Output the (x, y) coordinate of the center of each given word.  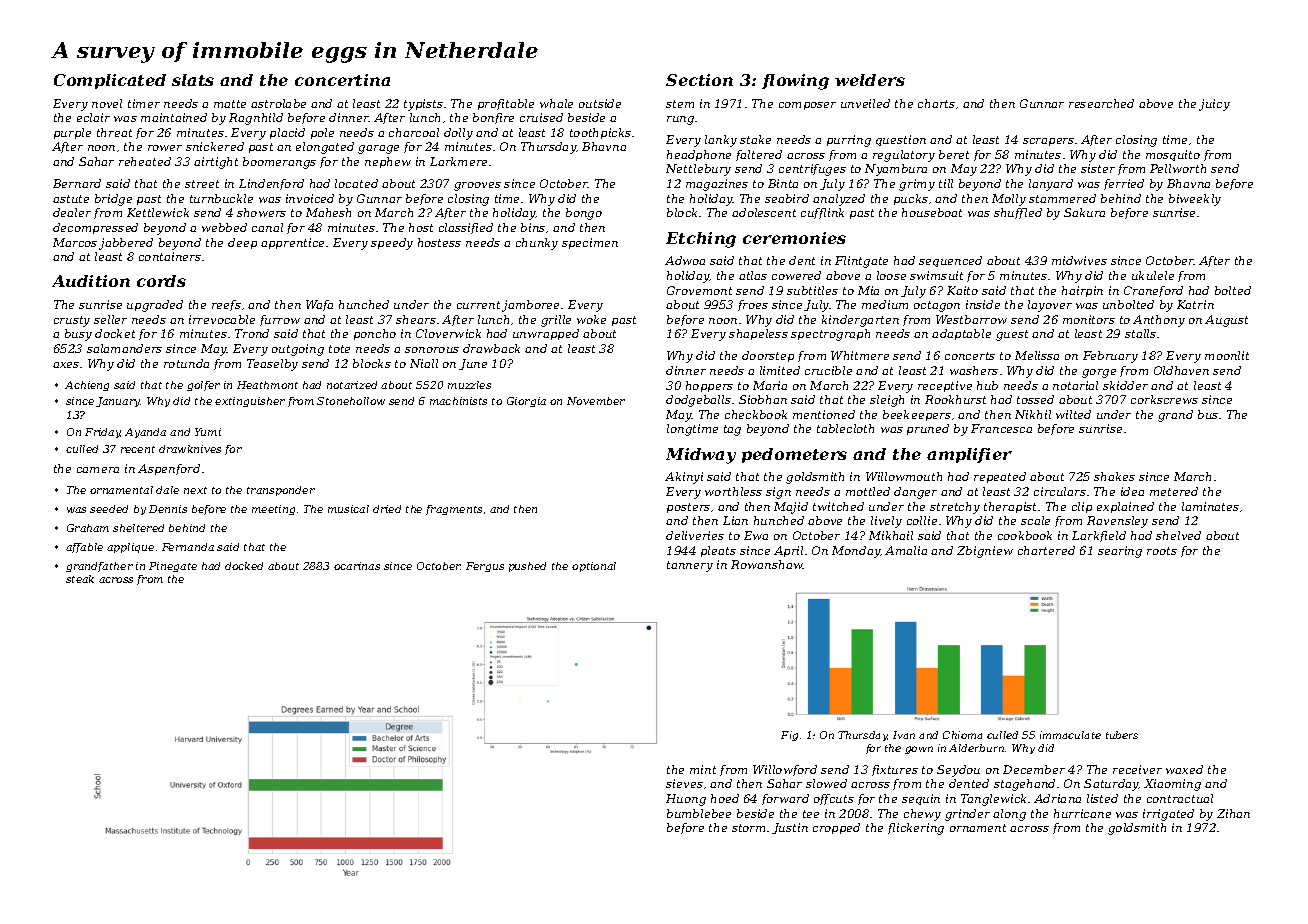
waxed (1184, 769)
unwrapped (546, 334)
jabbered (126, 244)
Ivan (904, 735)
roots (1162, 551)
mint (703, 769)
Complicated (110, 81)
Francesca (1001, 428)
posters (688, 508)
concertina (342, 80)
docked (244, 566)
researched (1101, 103)
